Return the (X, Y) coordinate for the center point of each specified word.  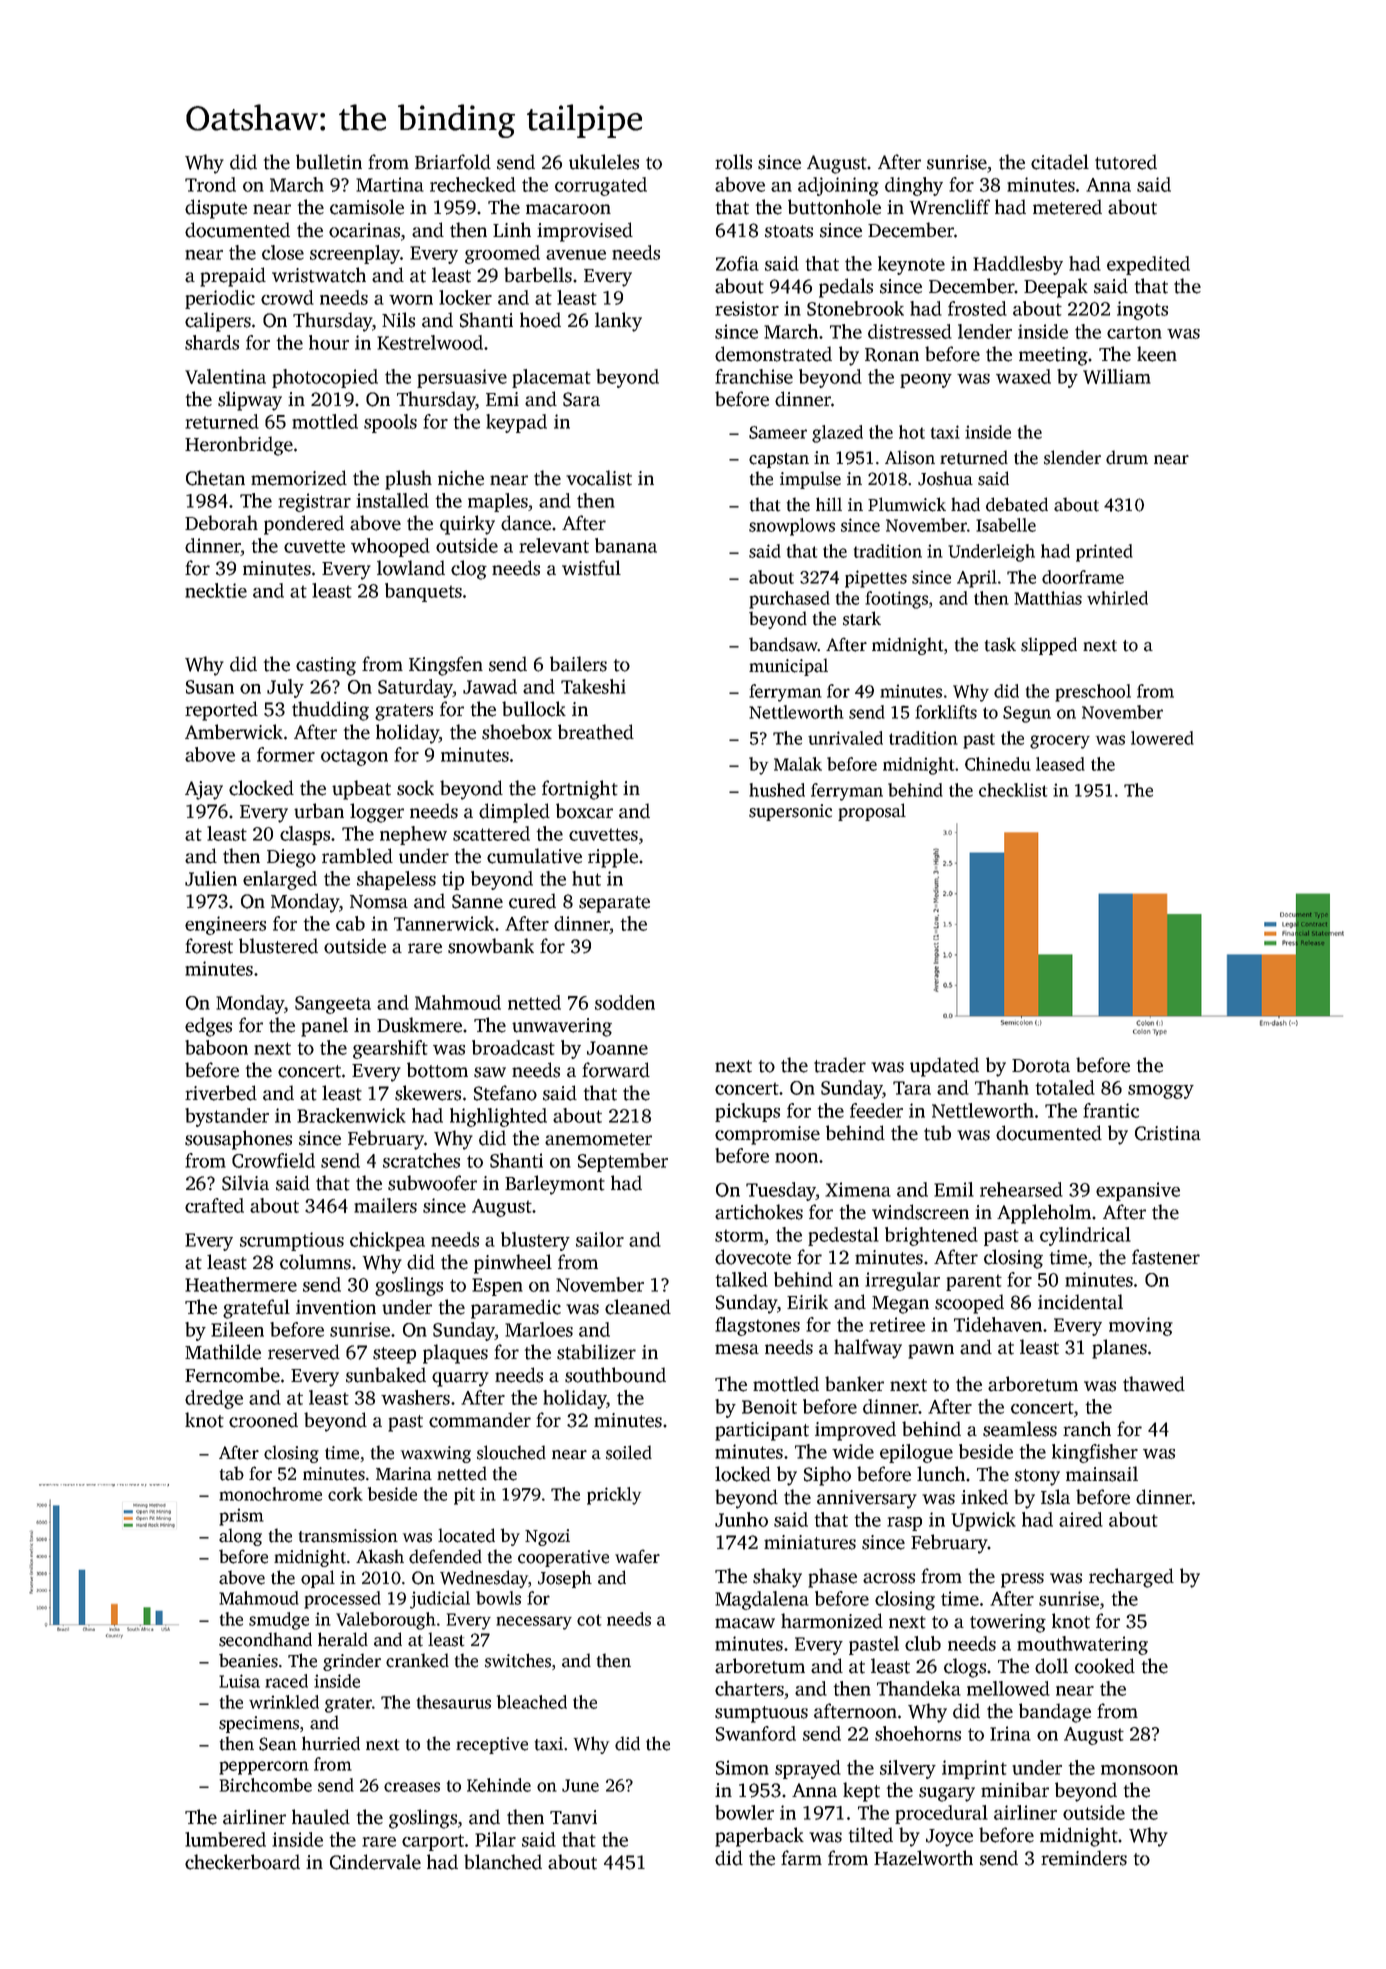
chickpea (387, 1241)
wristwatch (319, 275)
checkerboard (242, 1862)
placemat (551, 378)
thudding (330, 711)
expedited (1148, 265)
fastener (1166, 1257)
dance (526, 523)
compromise (767, 1135)
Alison (910, 457)
